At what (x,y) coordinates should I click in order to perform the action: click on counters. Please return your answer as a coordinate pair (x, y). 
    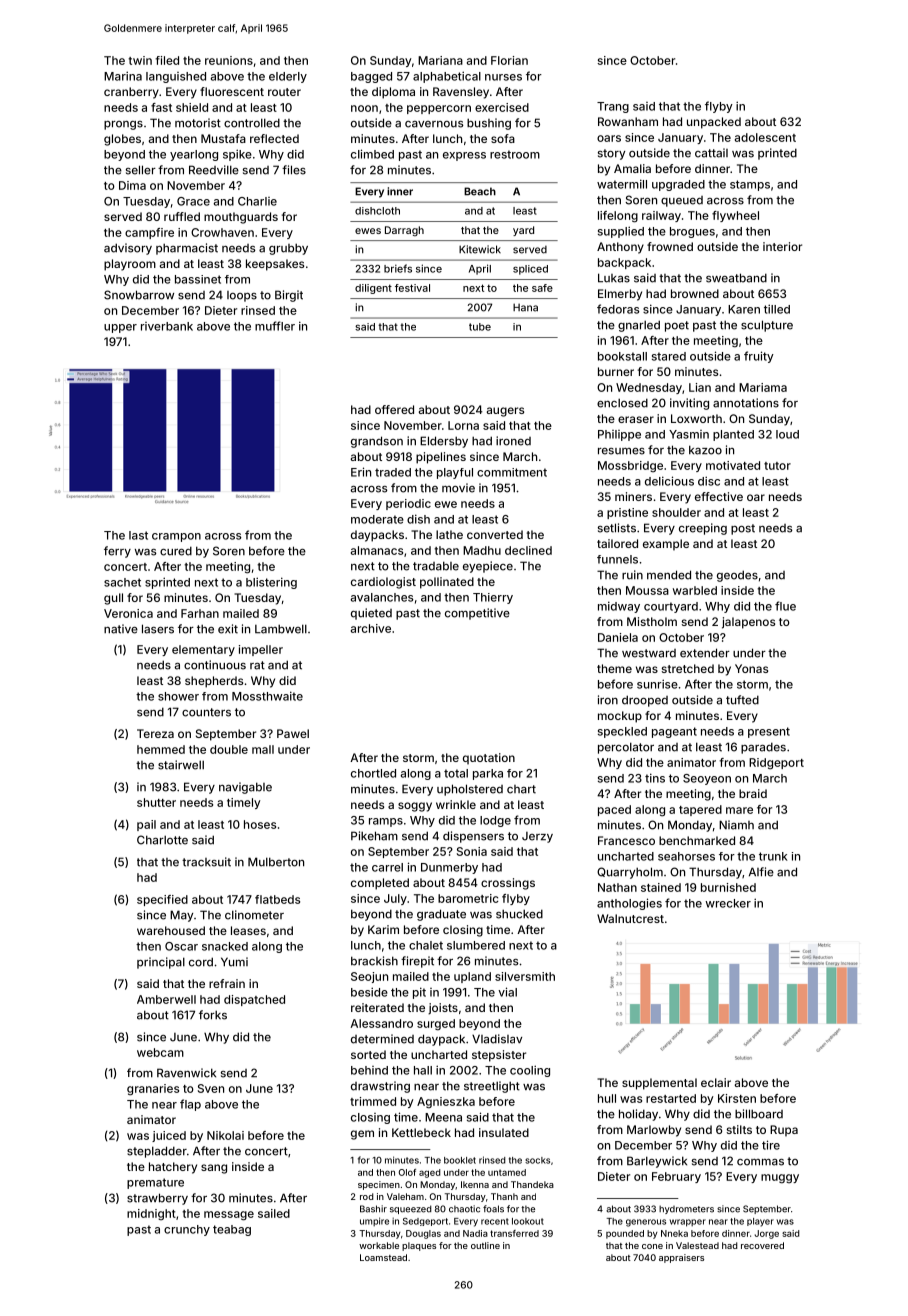
    Looking at the image, I should click on (206, 712).
